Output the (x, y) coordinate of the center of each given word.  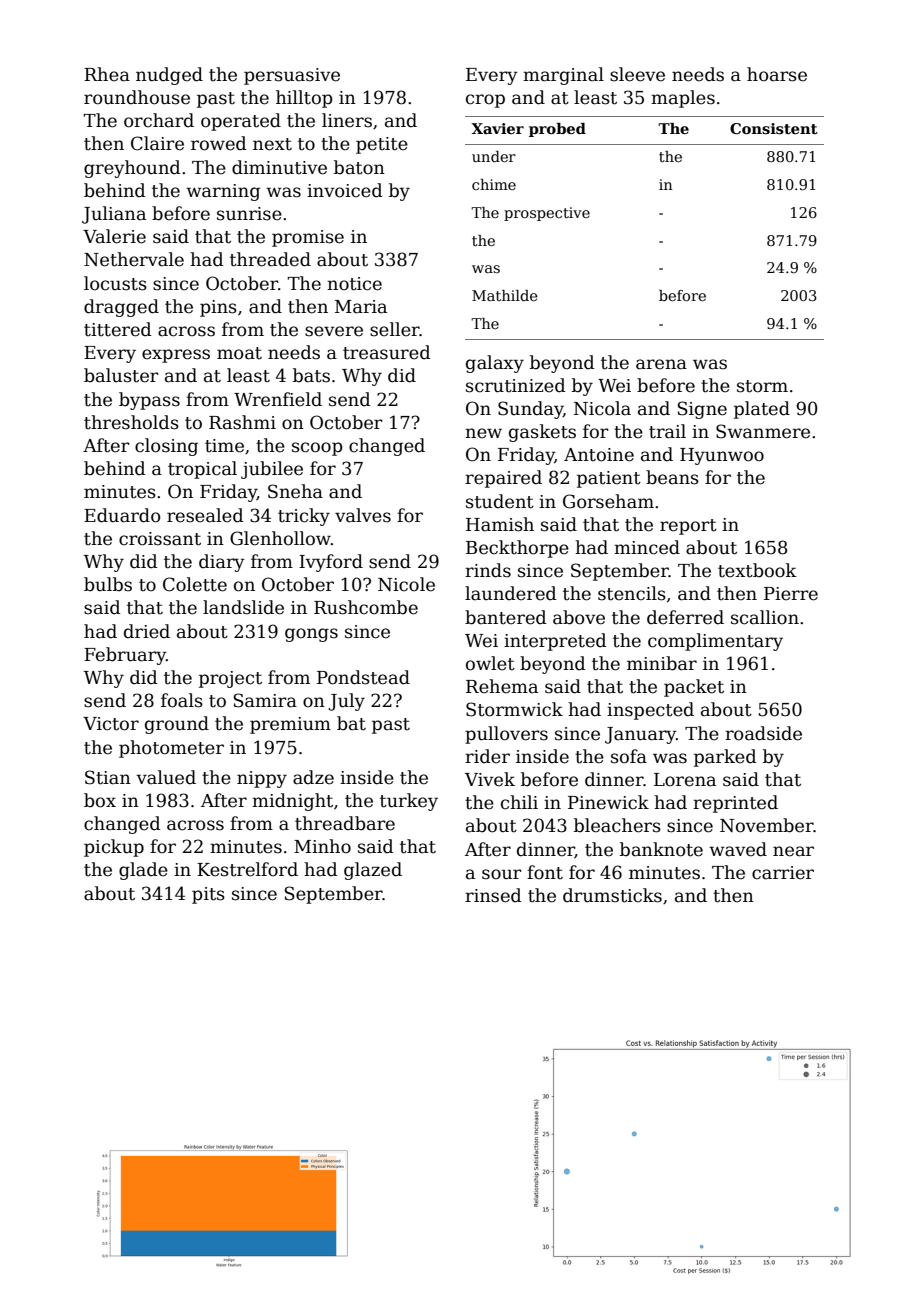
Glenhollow (280, 538)
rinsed (493, 895)
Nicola (602, 408)
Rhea (107, 74)
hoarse (777, 74)
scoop (317, 449)
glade (143, 871)
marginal (563, 76)
